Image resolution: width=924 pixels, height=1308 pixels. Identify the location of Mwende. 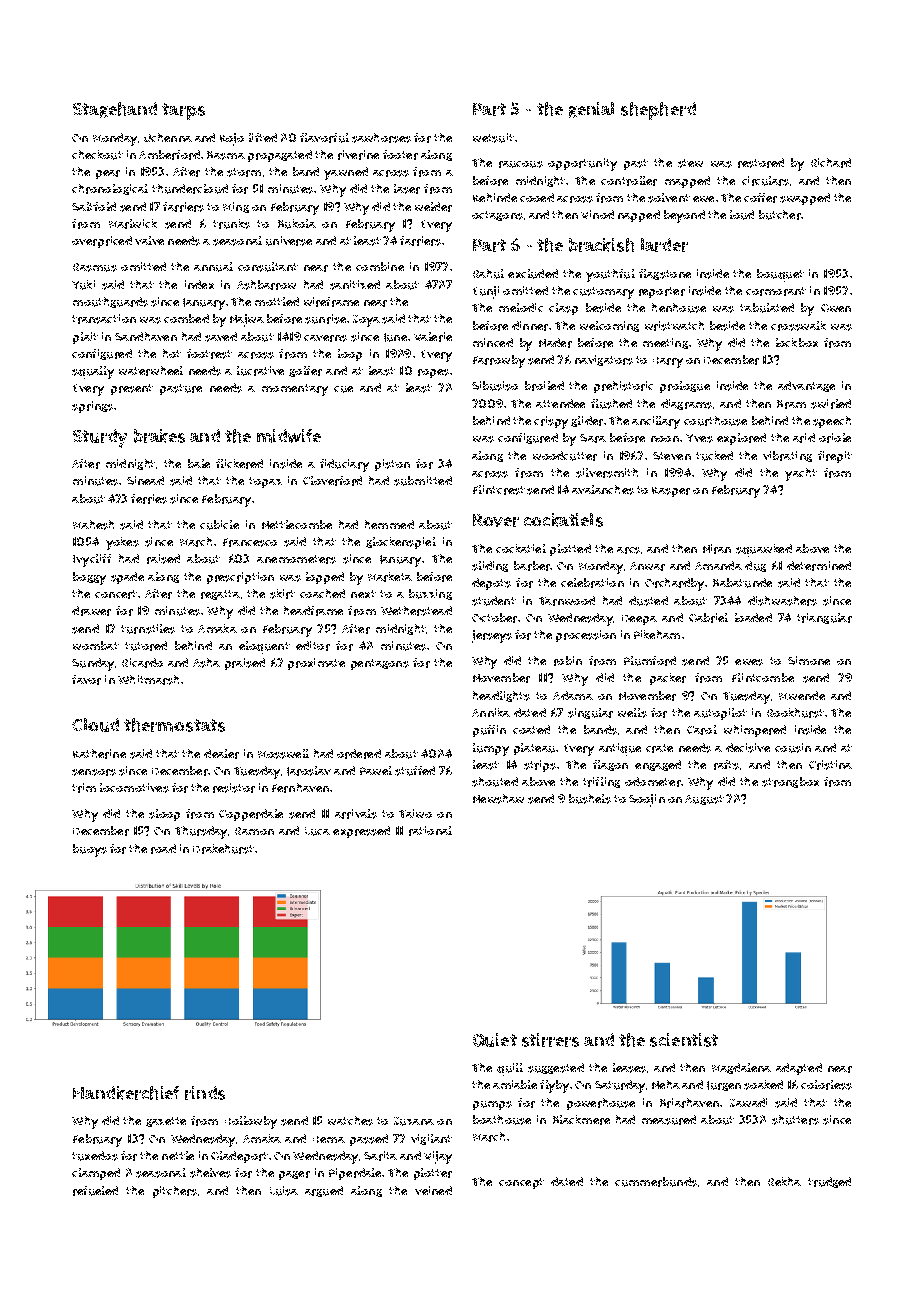
(802, 695).
